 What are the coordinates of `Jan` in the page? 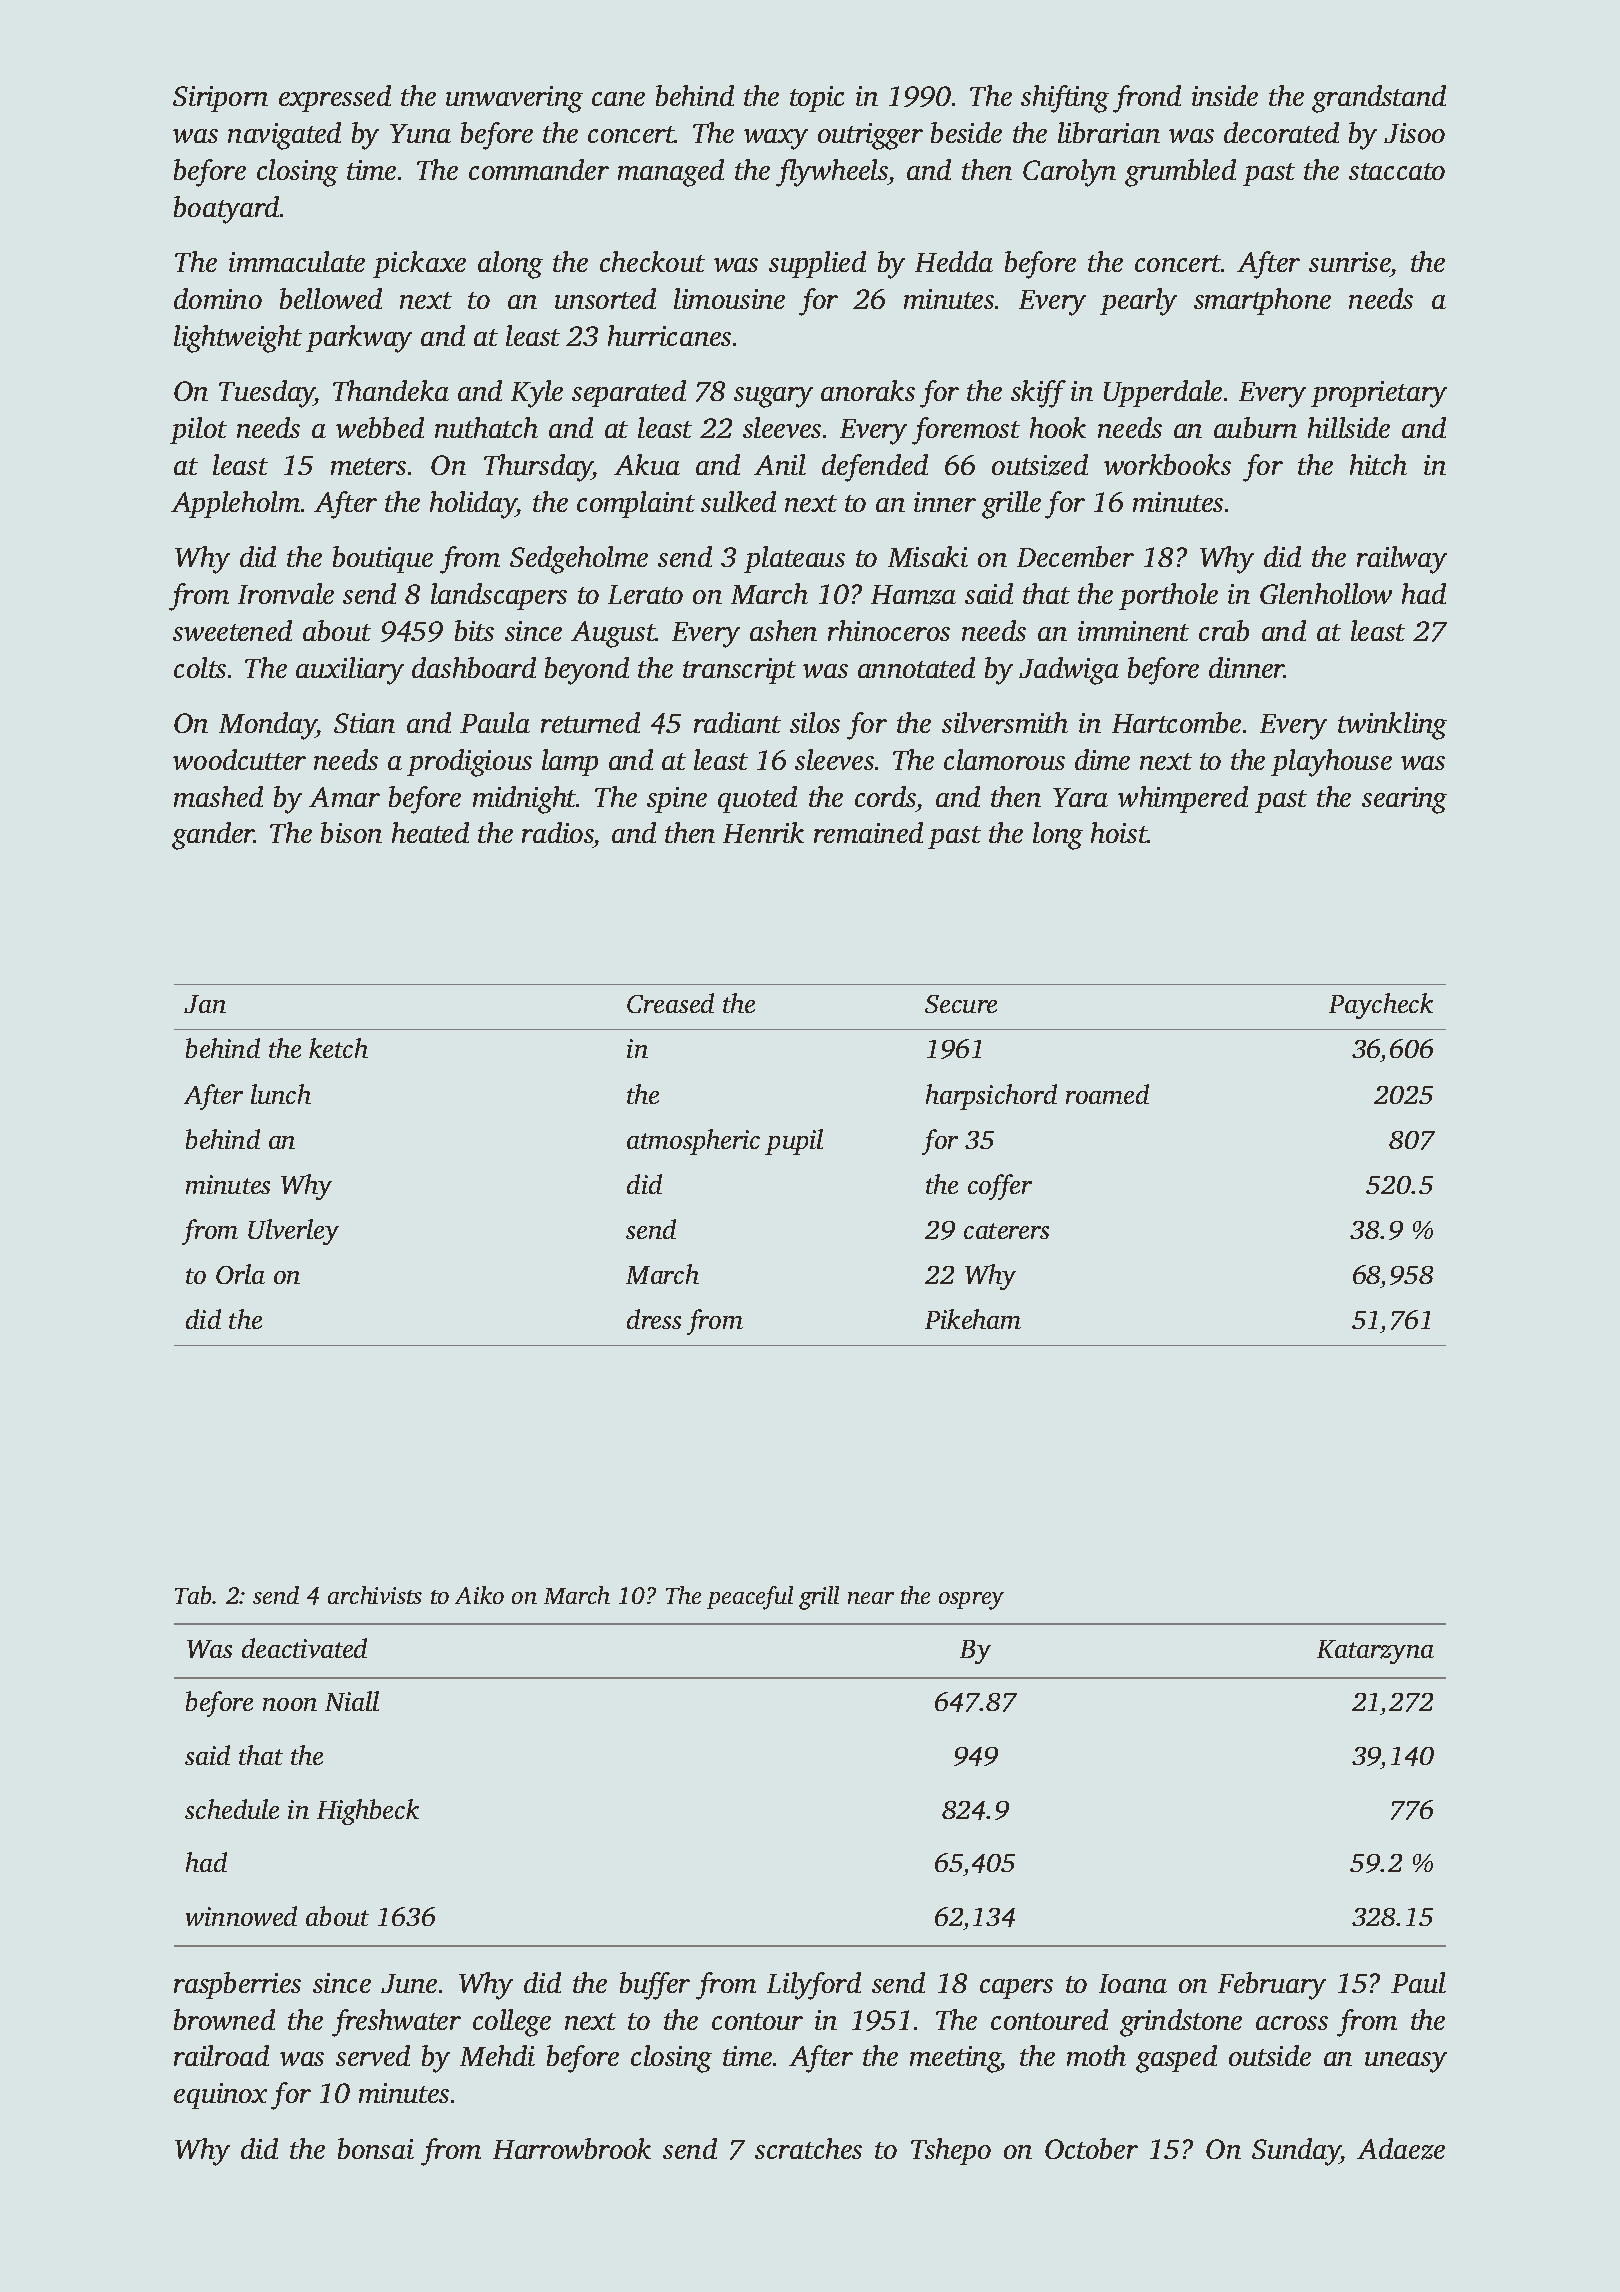 It's located at (205, 1004).
